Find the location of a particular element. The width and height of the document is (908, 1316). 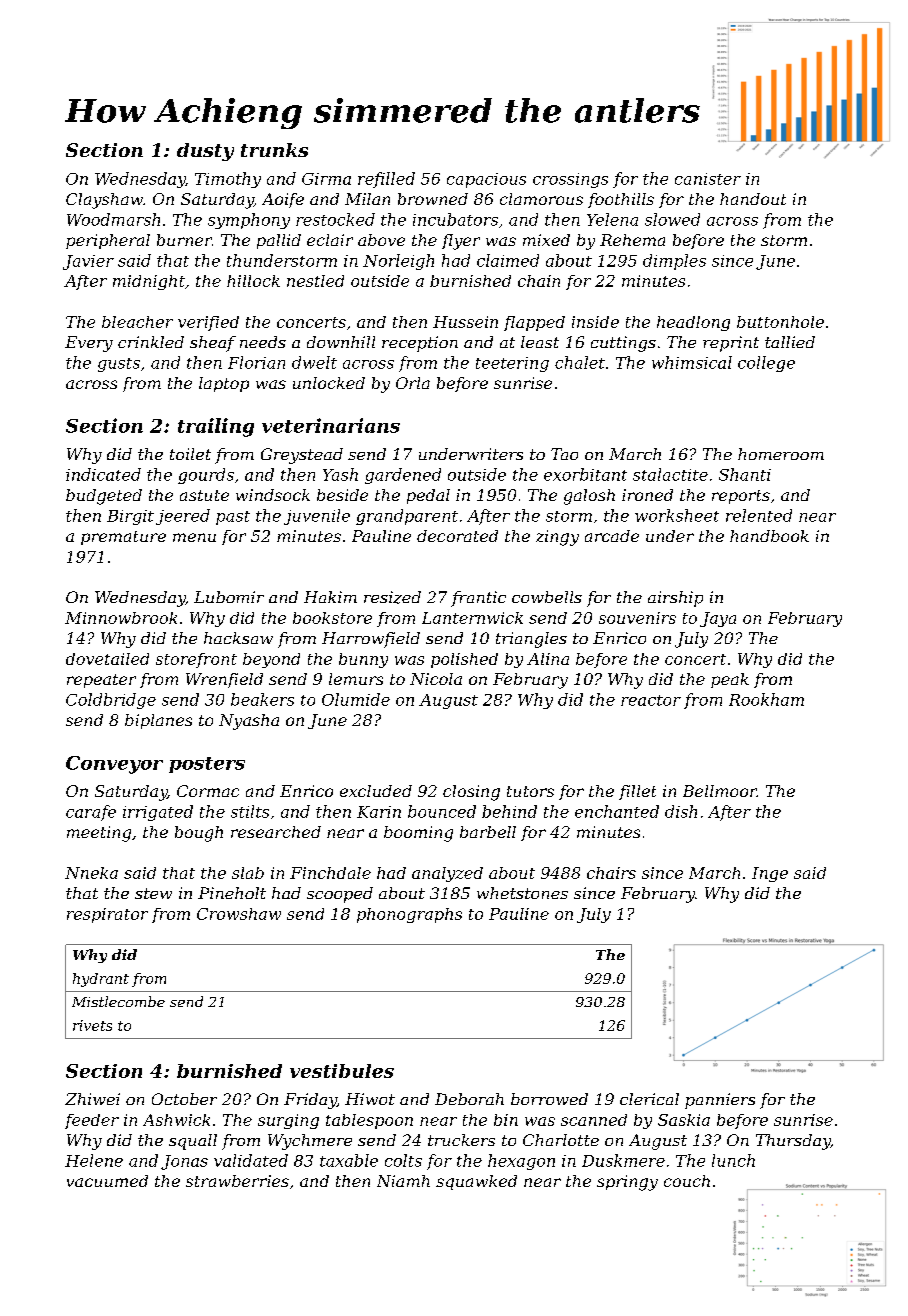

dimples is located at coordinates (674, 262).
